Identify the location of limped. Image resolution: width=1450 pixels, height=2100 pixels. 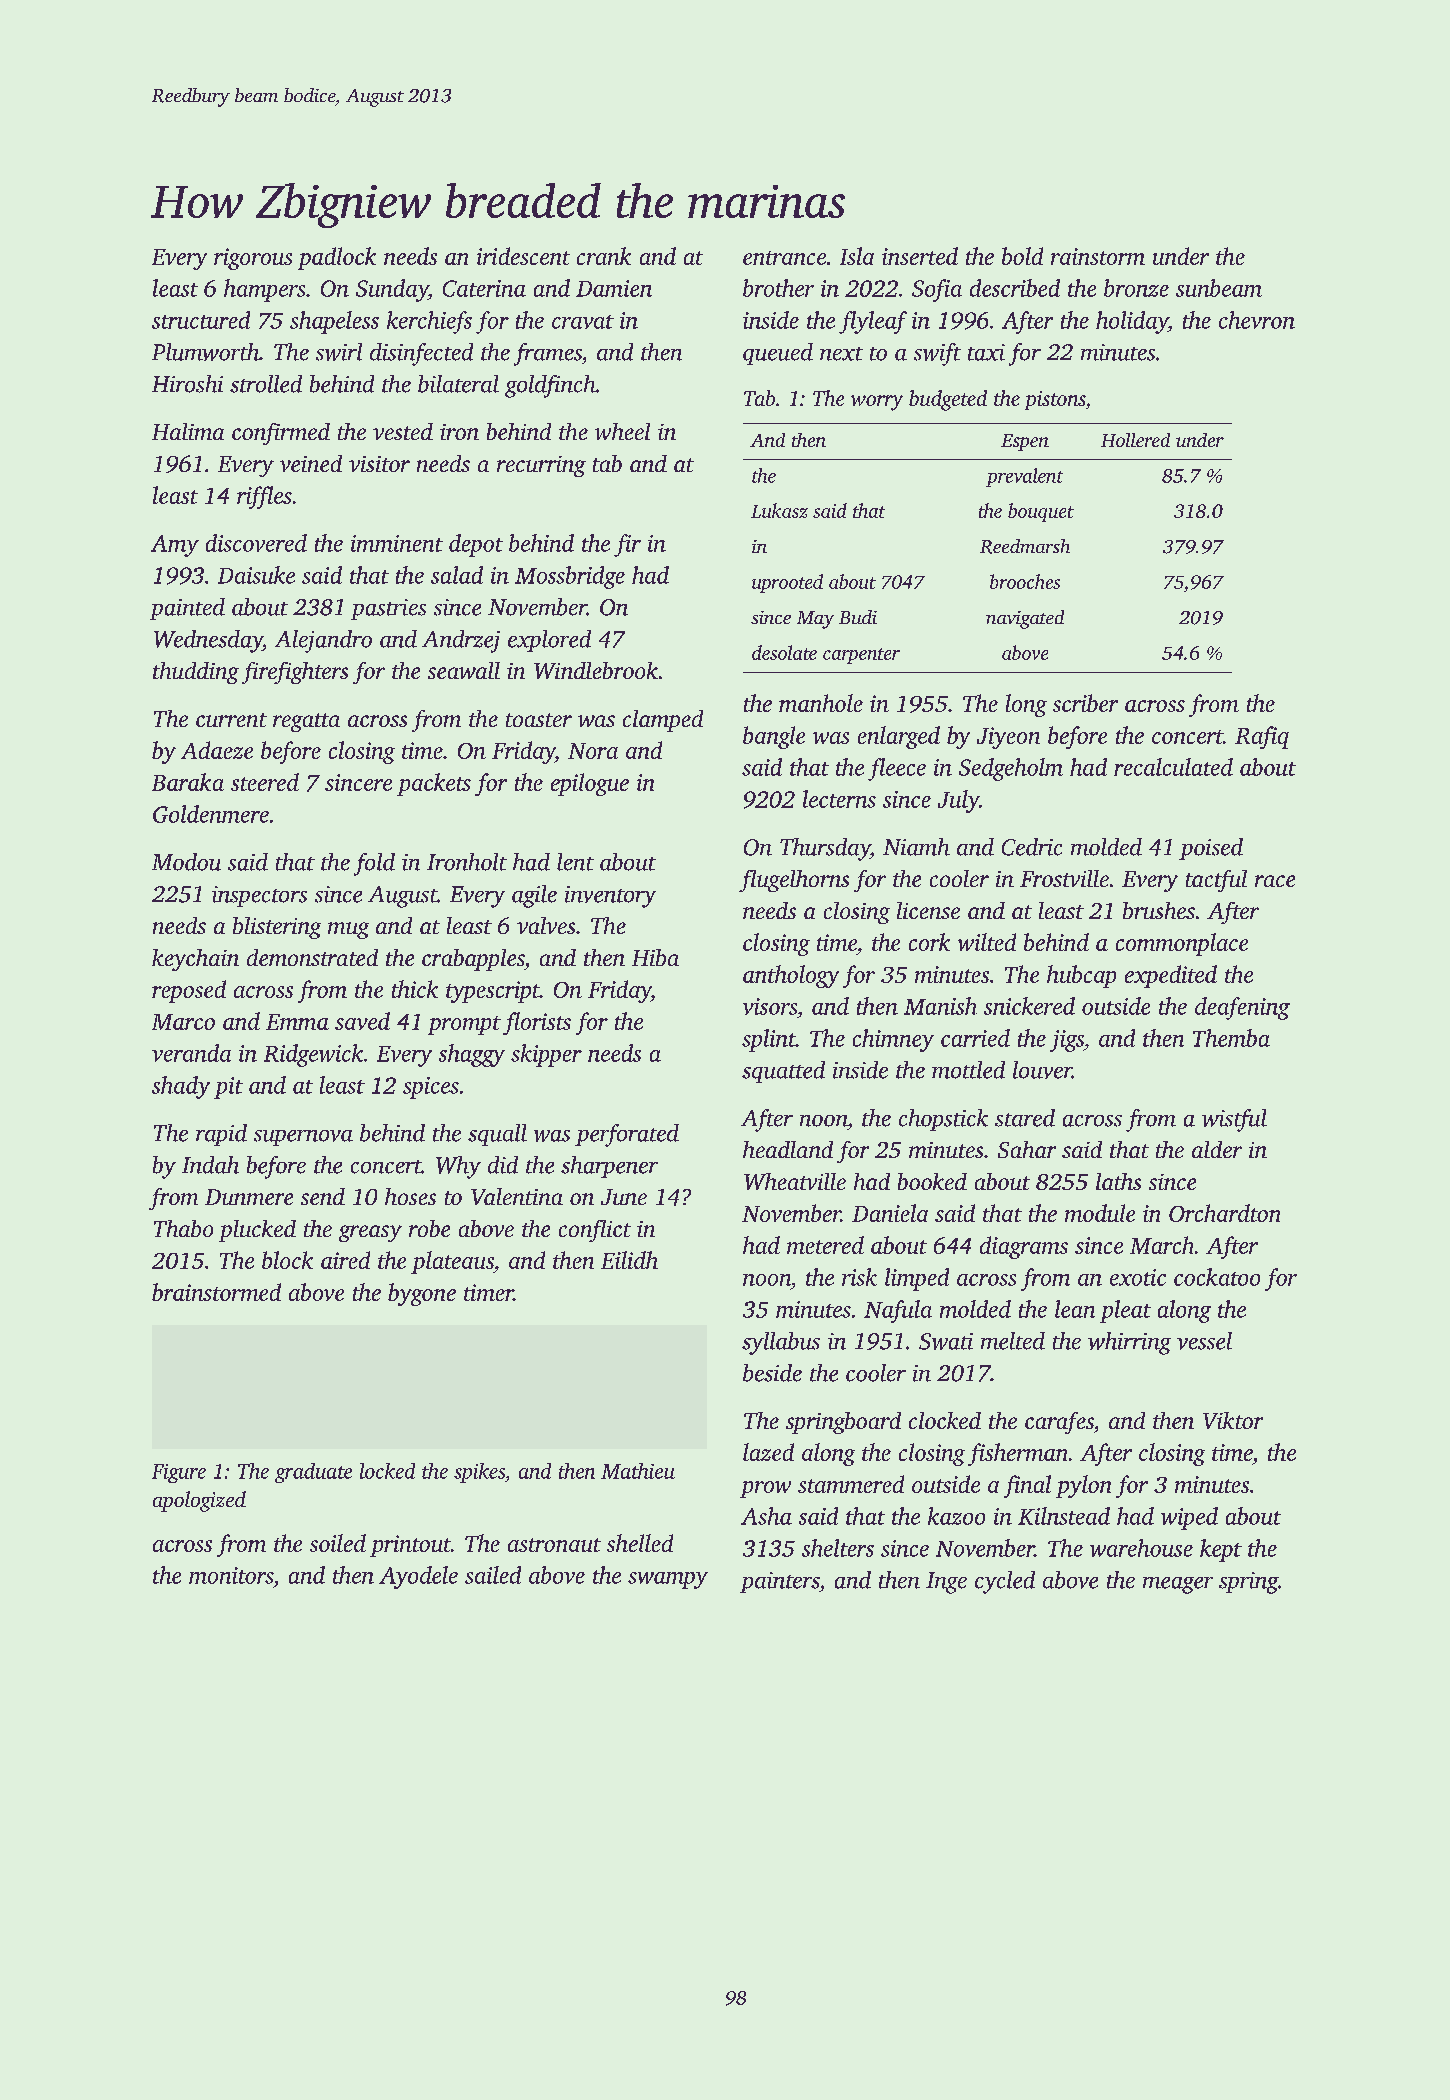
(917, 1279).
